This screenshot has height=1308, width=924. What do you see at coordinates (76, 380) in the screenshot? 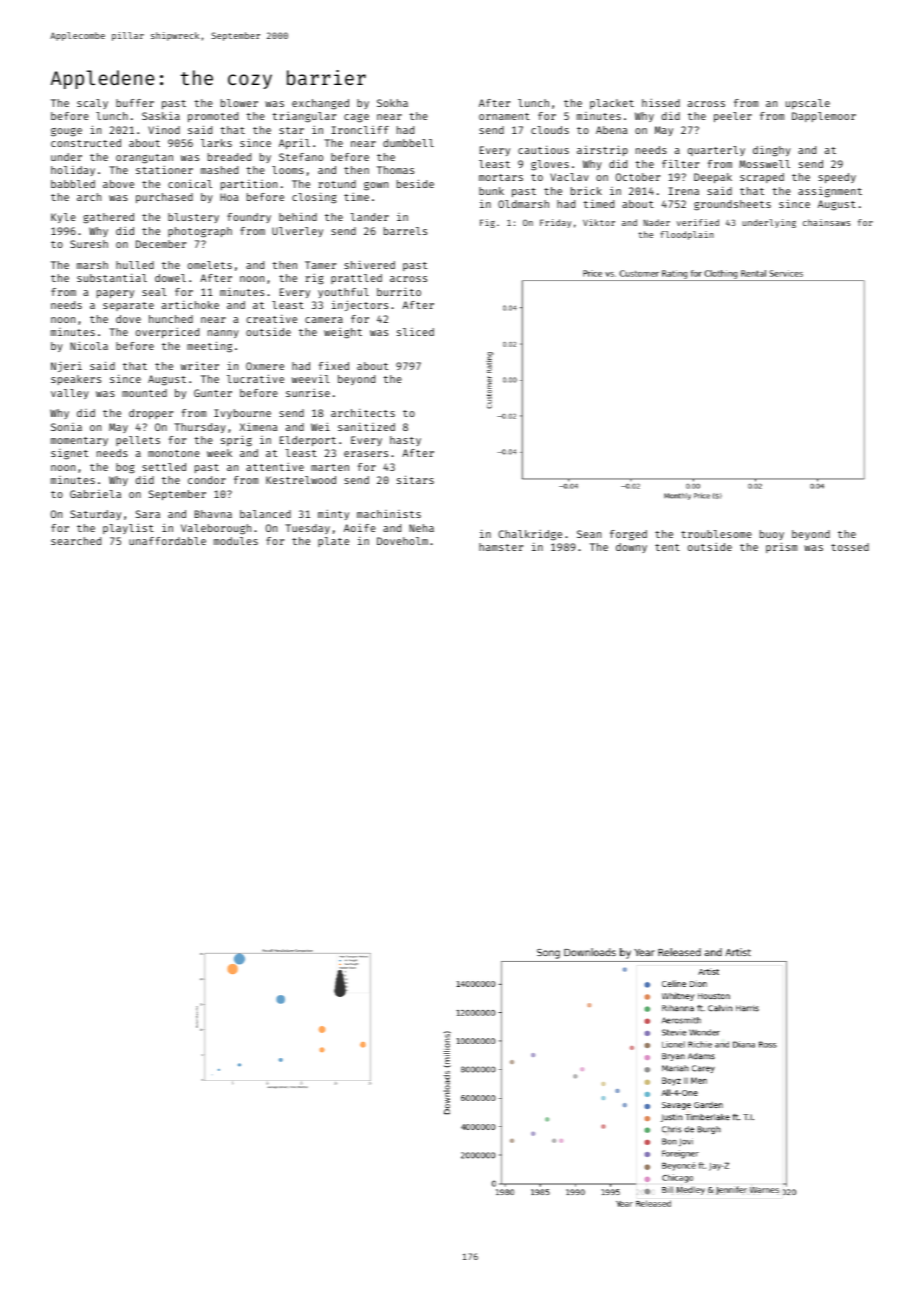
I see `speakers` at bounding box center [76, 380].
